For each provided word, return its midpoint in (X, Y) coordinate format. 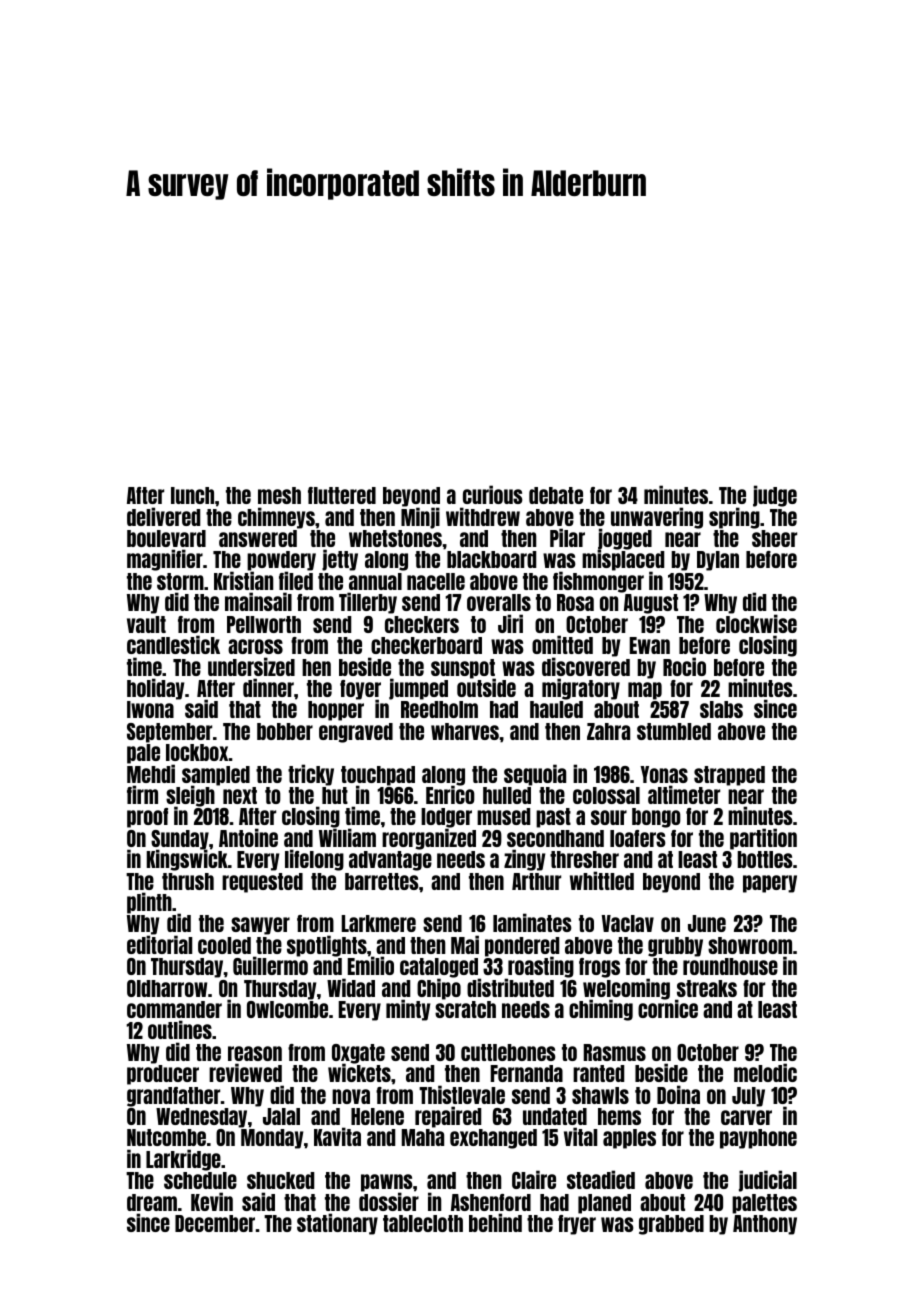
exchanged (493, 1139)
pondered (522, 947)
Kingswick (187, 860)
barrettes (382, 881)
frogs (599, 968)
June (707, 923)
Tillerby (368, 603)
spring (734, 518)
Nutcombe (166, 1137)
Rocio (684, 666)
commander (174, 1009)
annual (375, 581)
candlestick (173, 644)
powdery (281, 561)
